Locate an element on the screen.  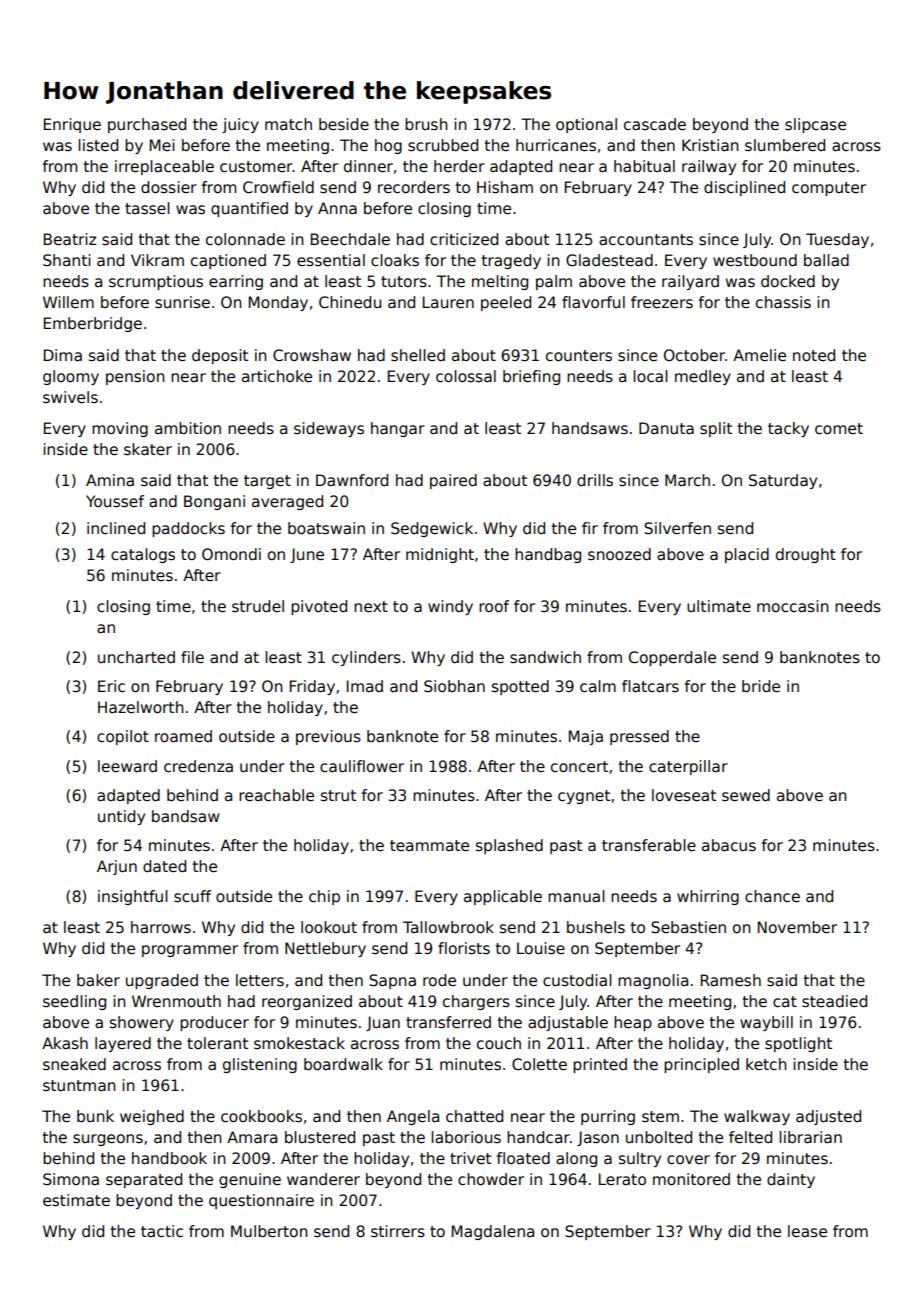
roamed is located at coordinates (183, 736).
